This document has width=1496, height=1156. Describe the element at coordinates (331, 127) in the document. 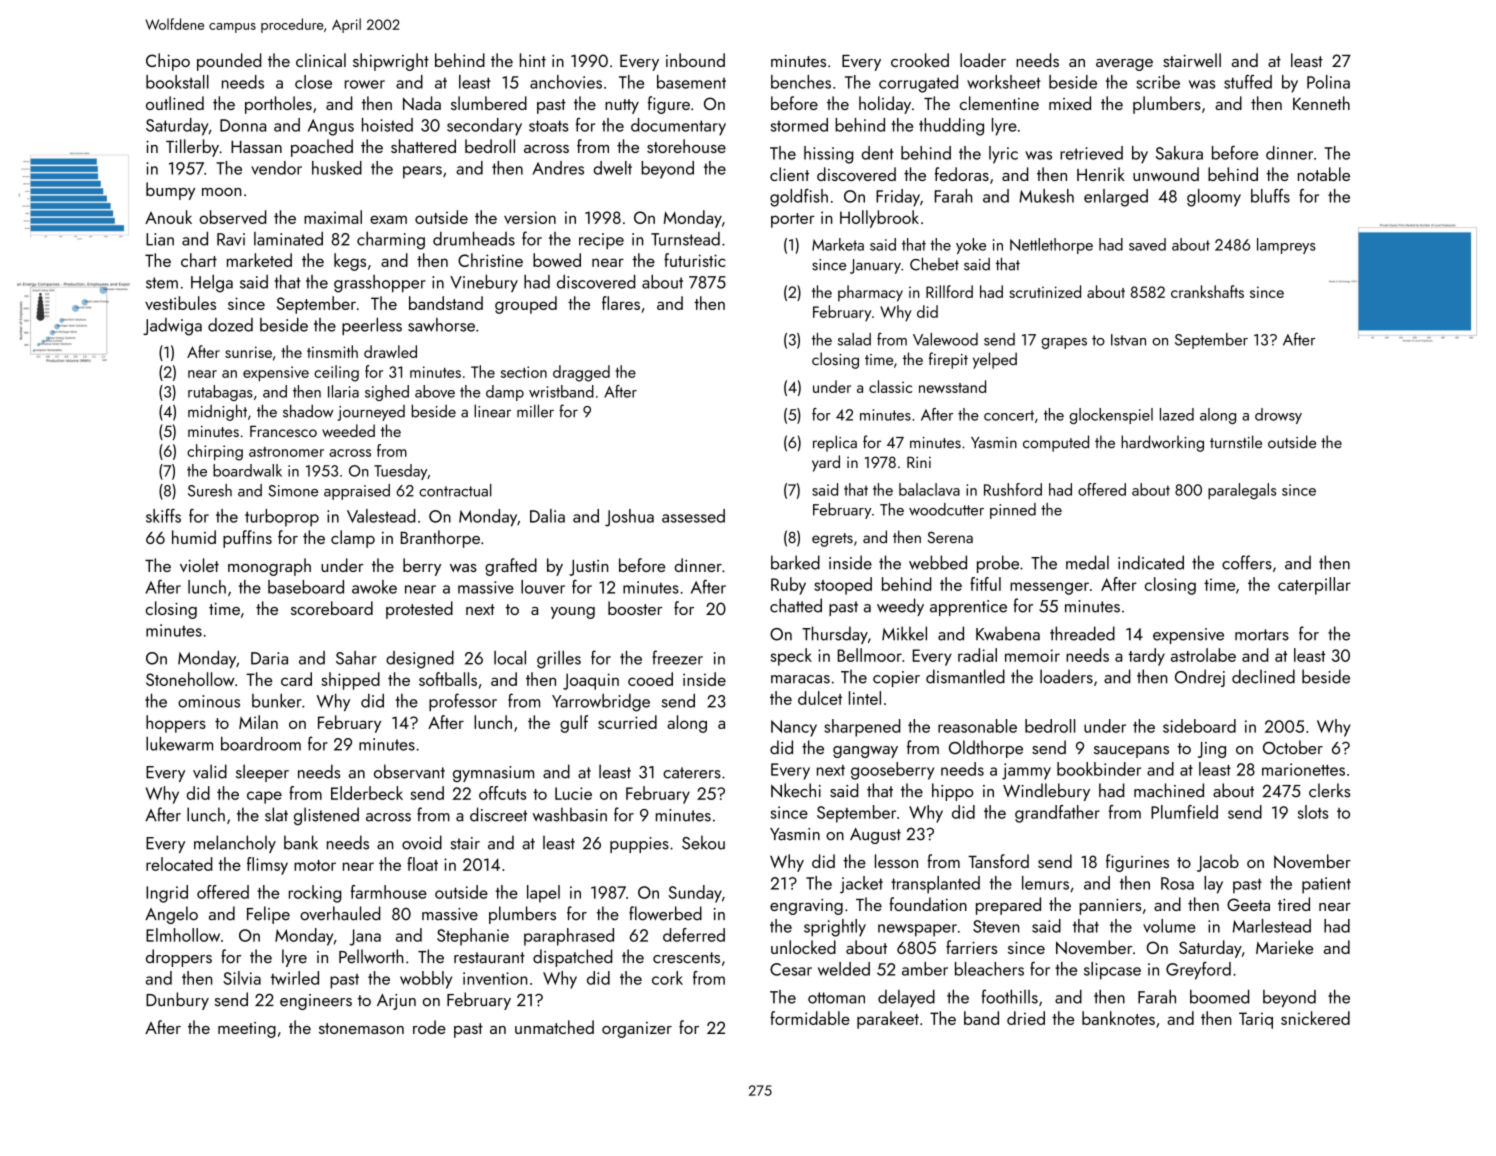

I see `Angus` at that location.
